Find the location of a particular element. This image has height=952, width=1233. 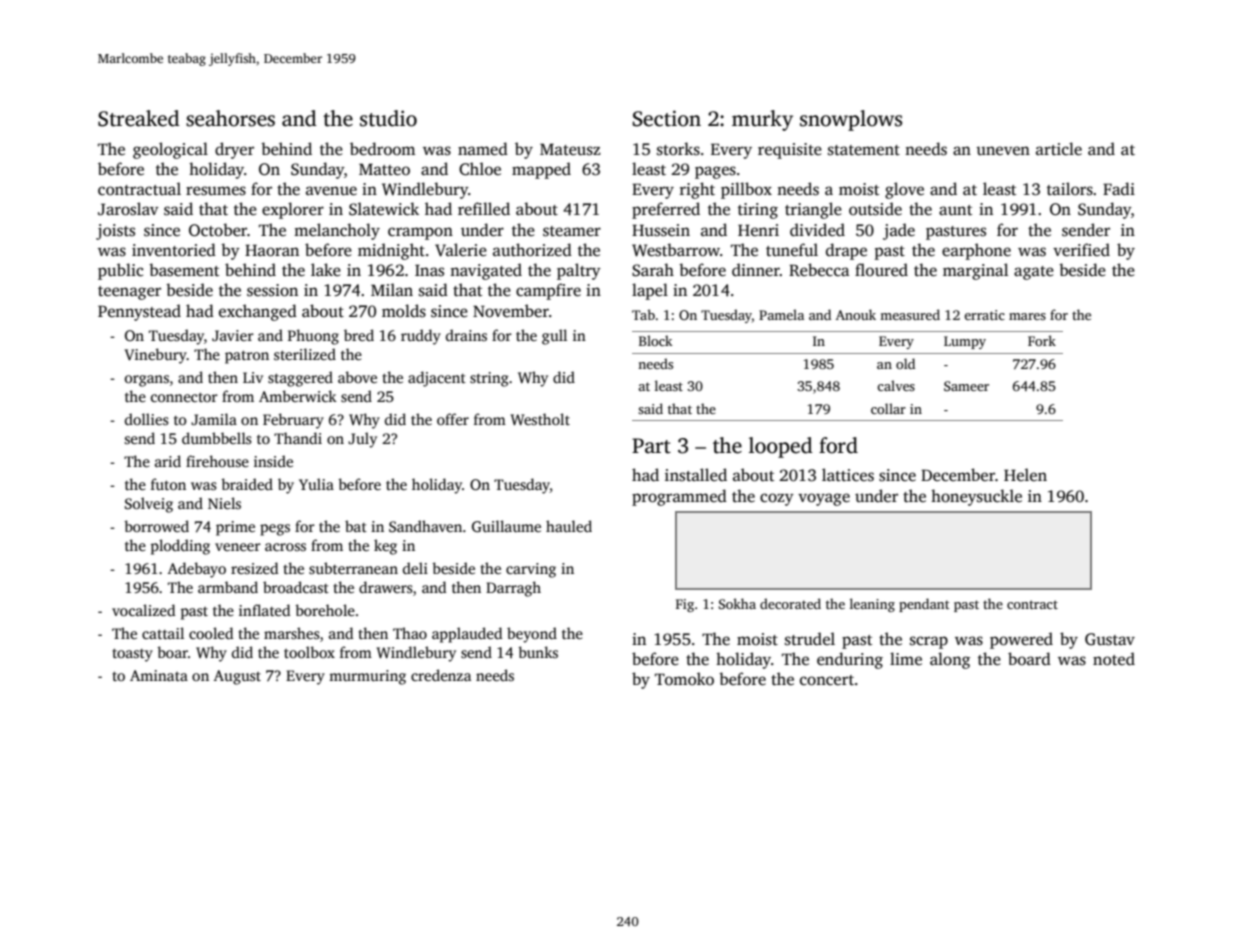

article is located at coordinates (1059, 149).
